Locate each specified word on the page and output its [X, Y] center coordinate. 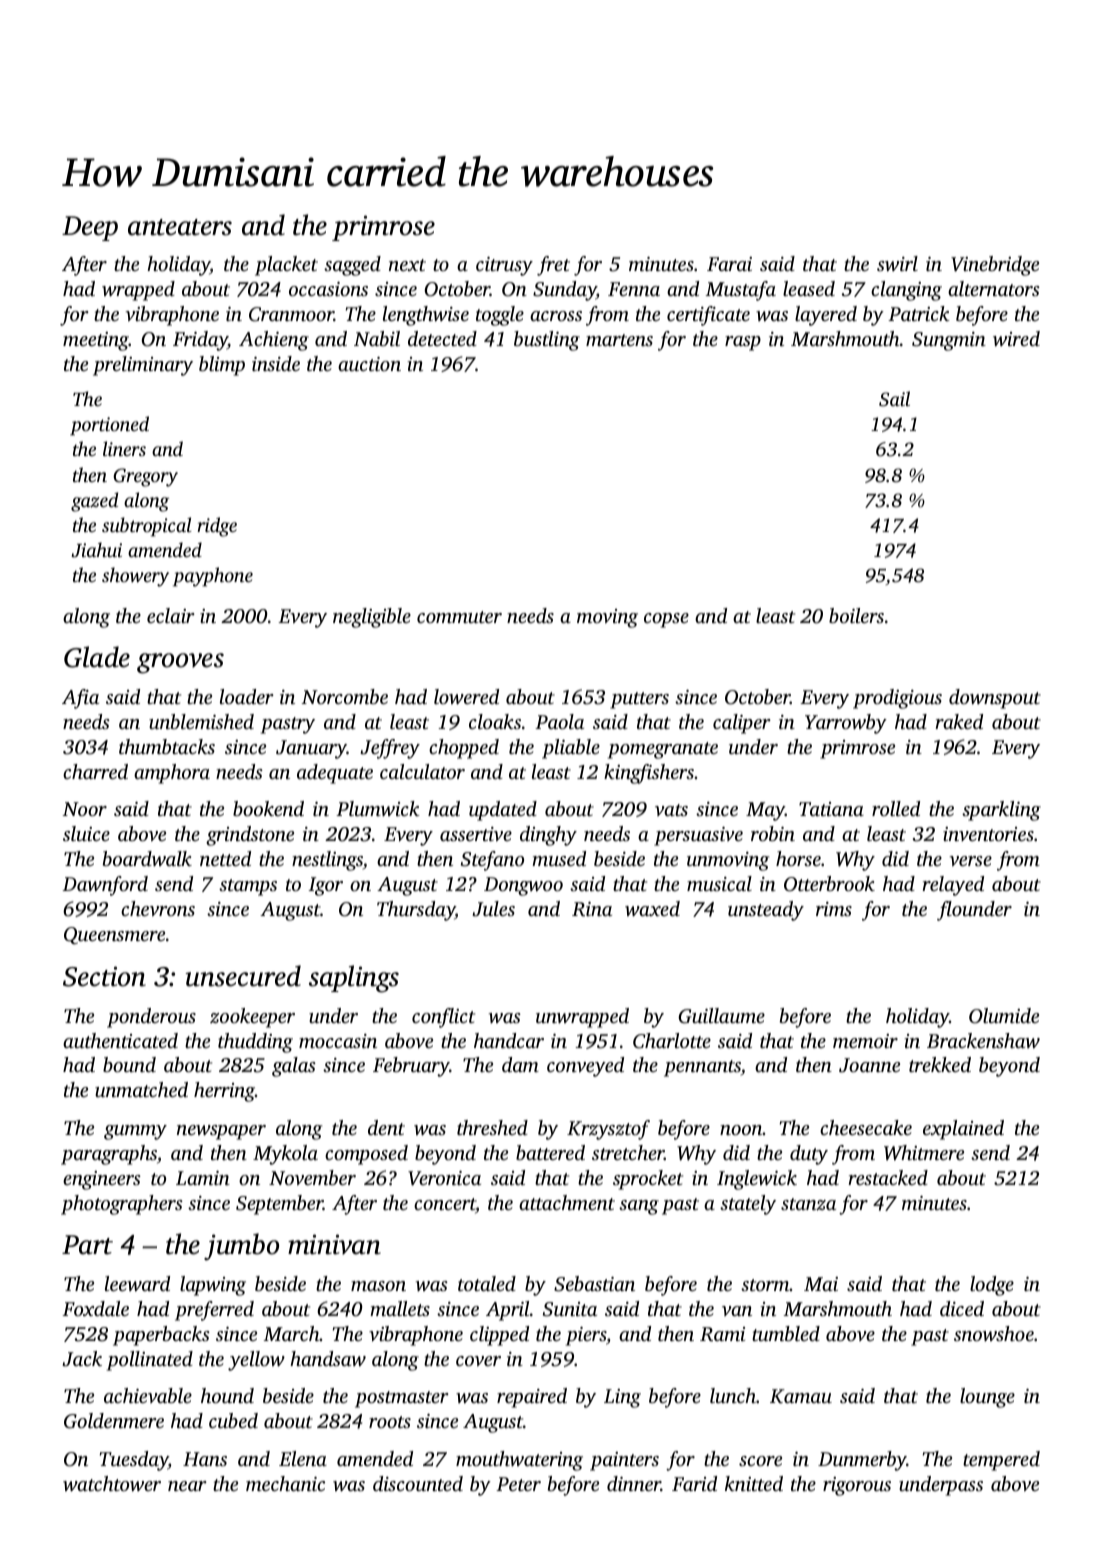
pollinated [150, 1361]
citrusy [504, 266]
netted [225, 858]
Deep [90, 228]
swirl [897, 264]
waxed [652, 908]
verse [971, 861]
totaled [487, 1283]
